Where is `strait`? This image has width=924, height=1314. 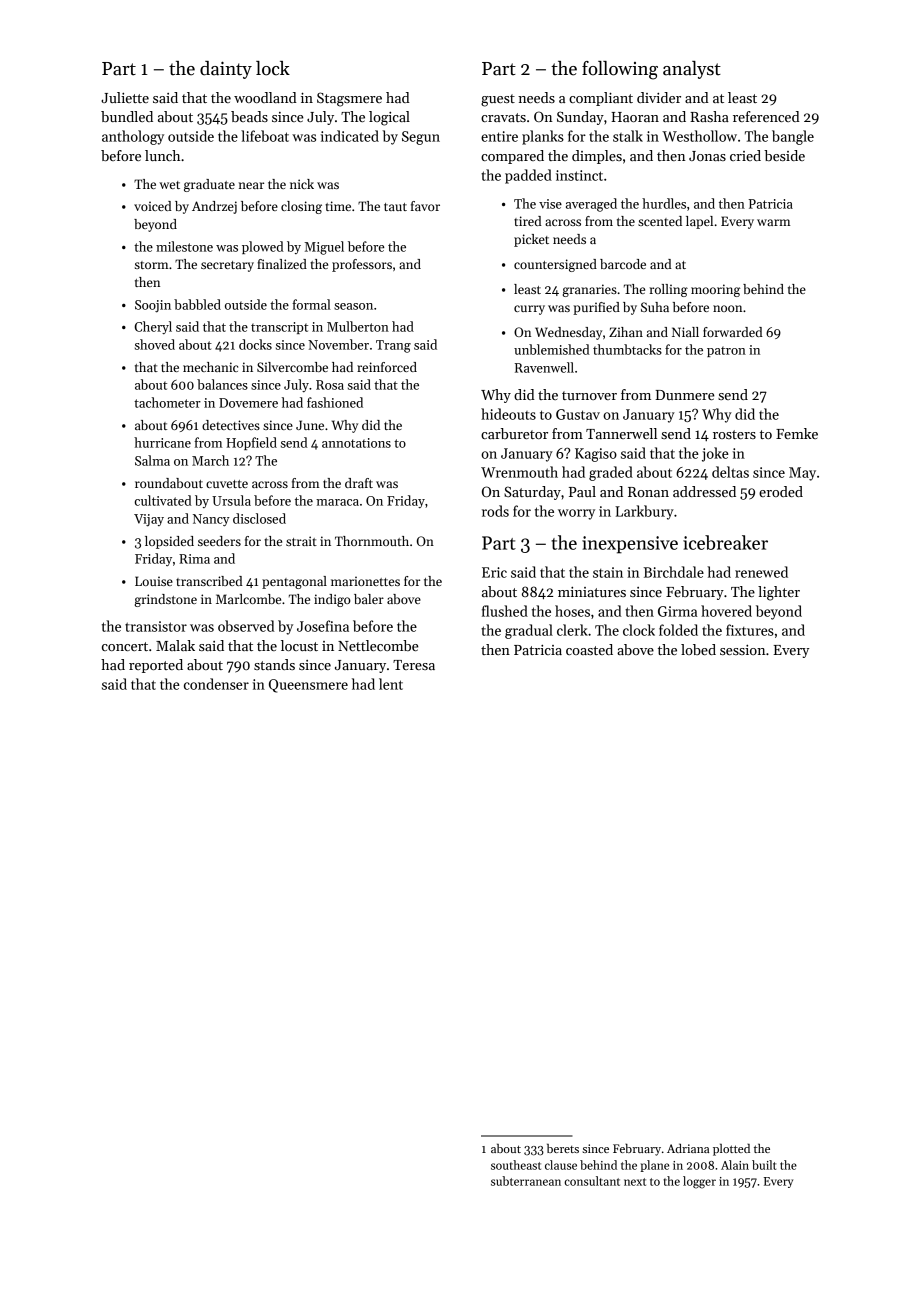
strait is located at coordinates (301, 541).
